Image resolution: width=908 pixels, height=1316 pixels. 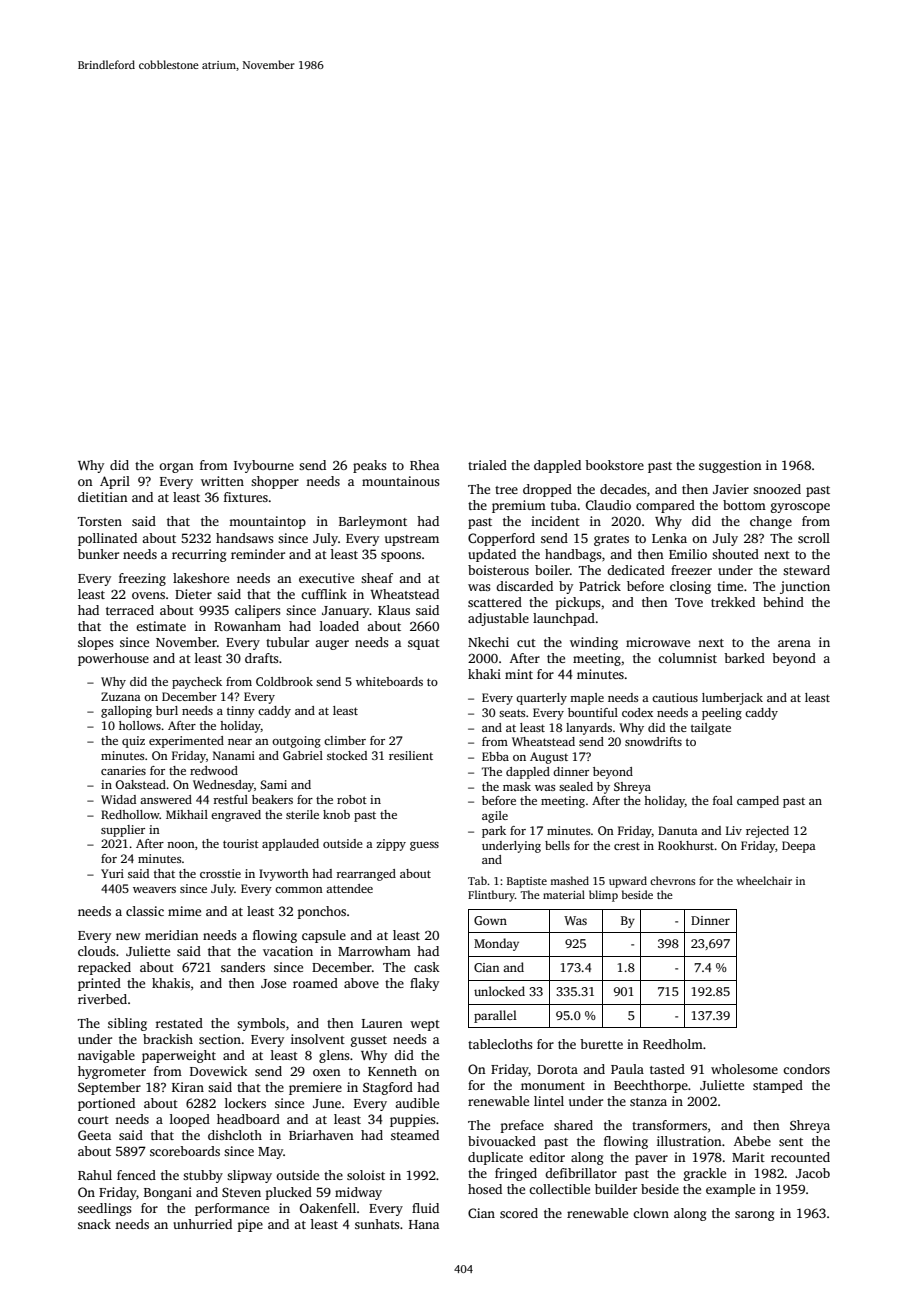 What do you see at coordinates (687, 658) in the document?
I see `columnist` at bounding box center [687, 658].
